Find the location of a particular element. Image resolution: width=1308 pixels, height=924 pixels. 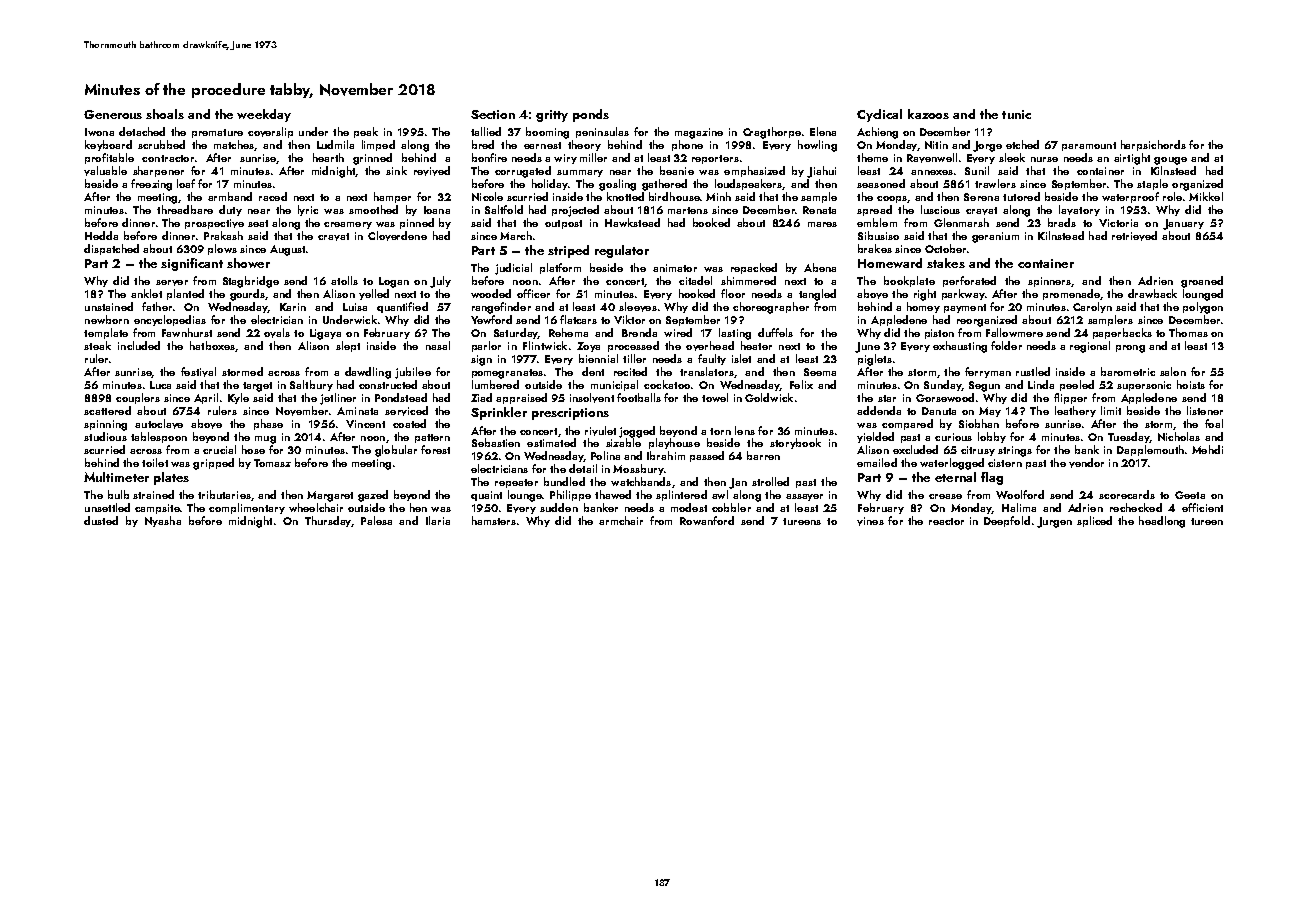

Section is located at coordinates (493, 114).
